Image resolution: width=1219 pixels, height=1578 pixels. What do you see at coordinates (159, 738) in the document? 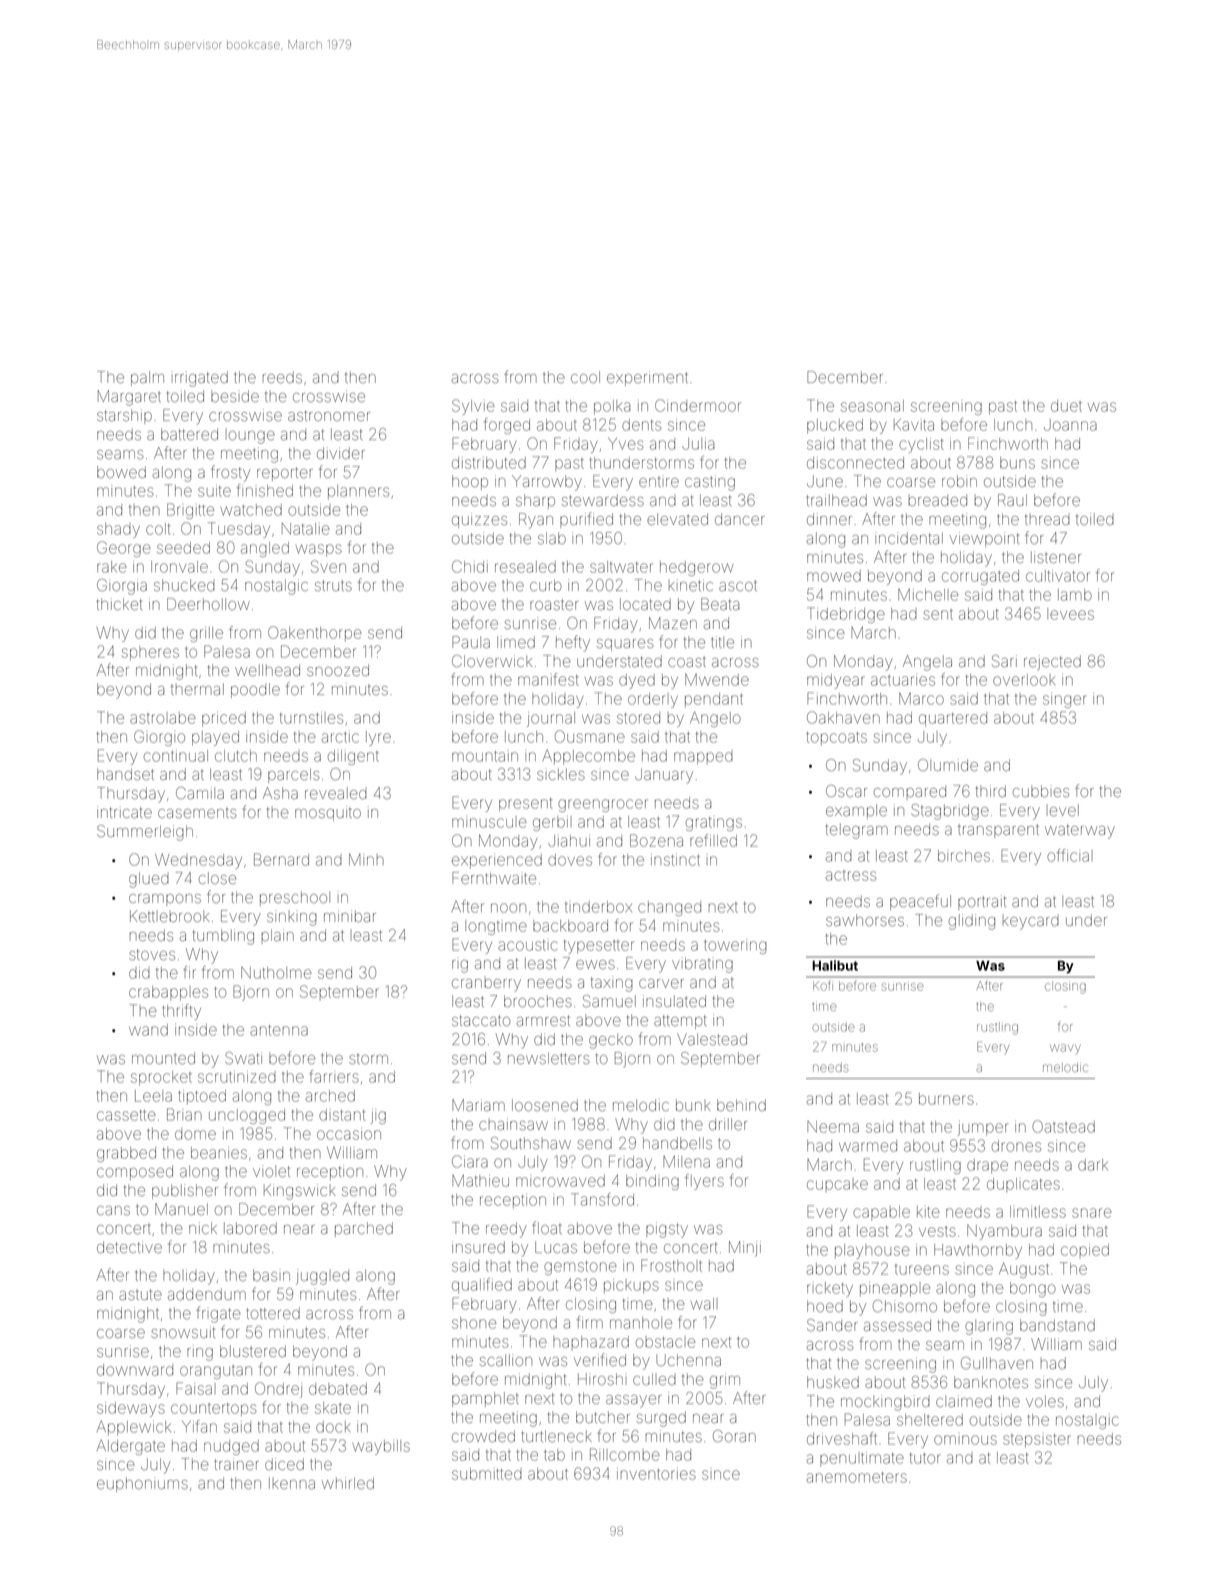
I see `Giorgio` at bounding box center [159, 738].
